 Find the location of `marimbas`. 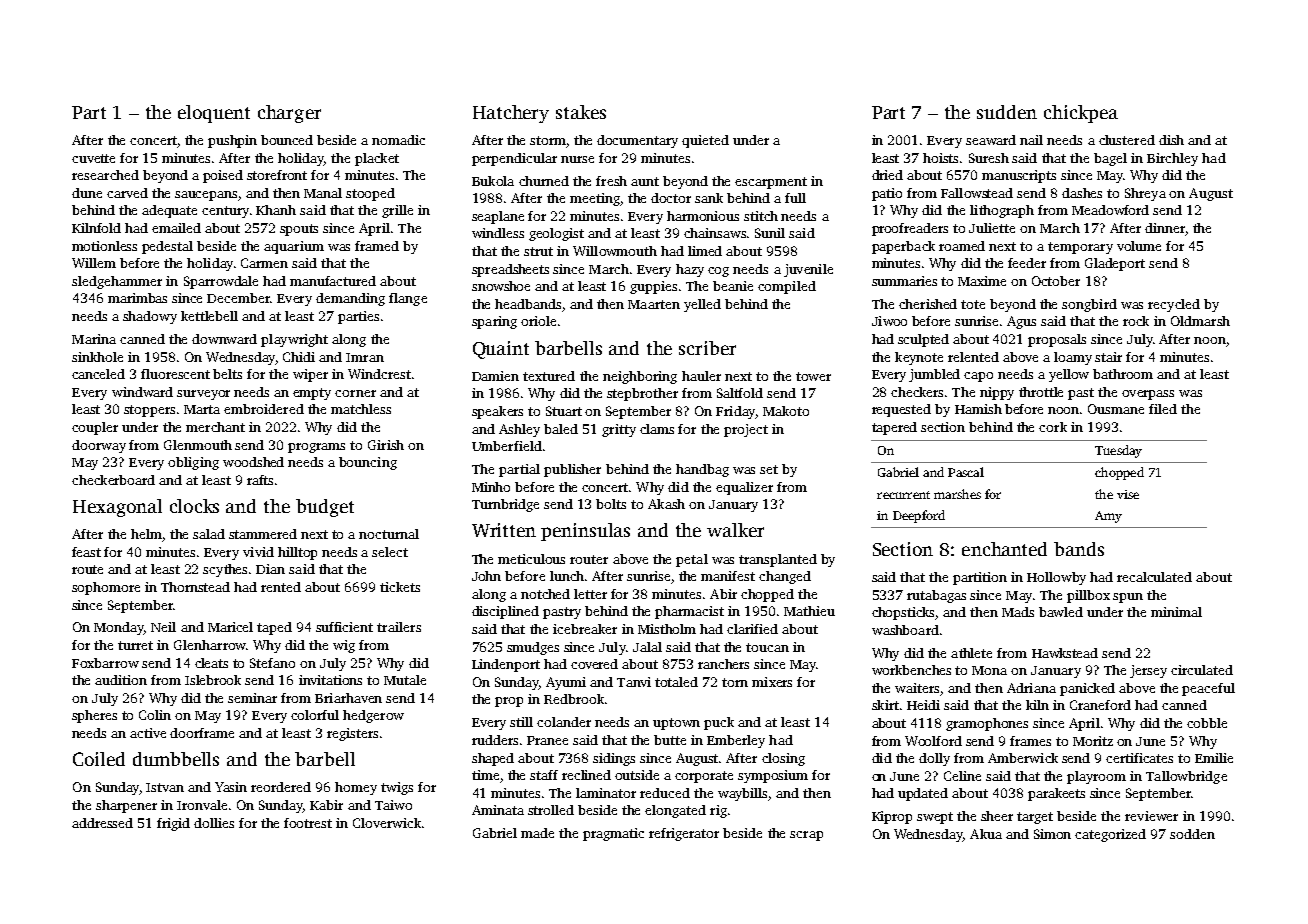

marimbas is located at coordinates (137, 298).
